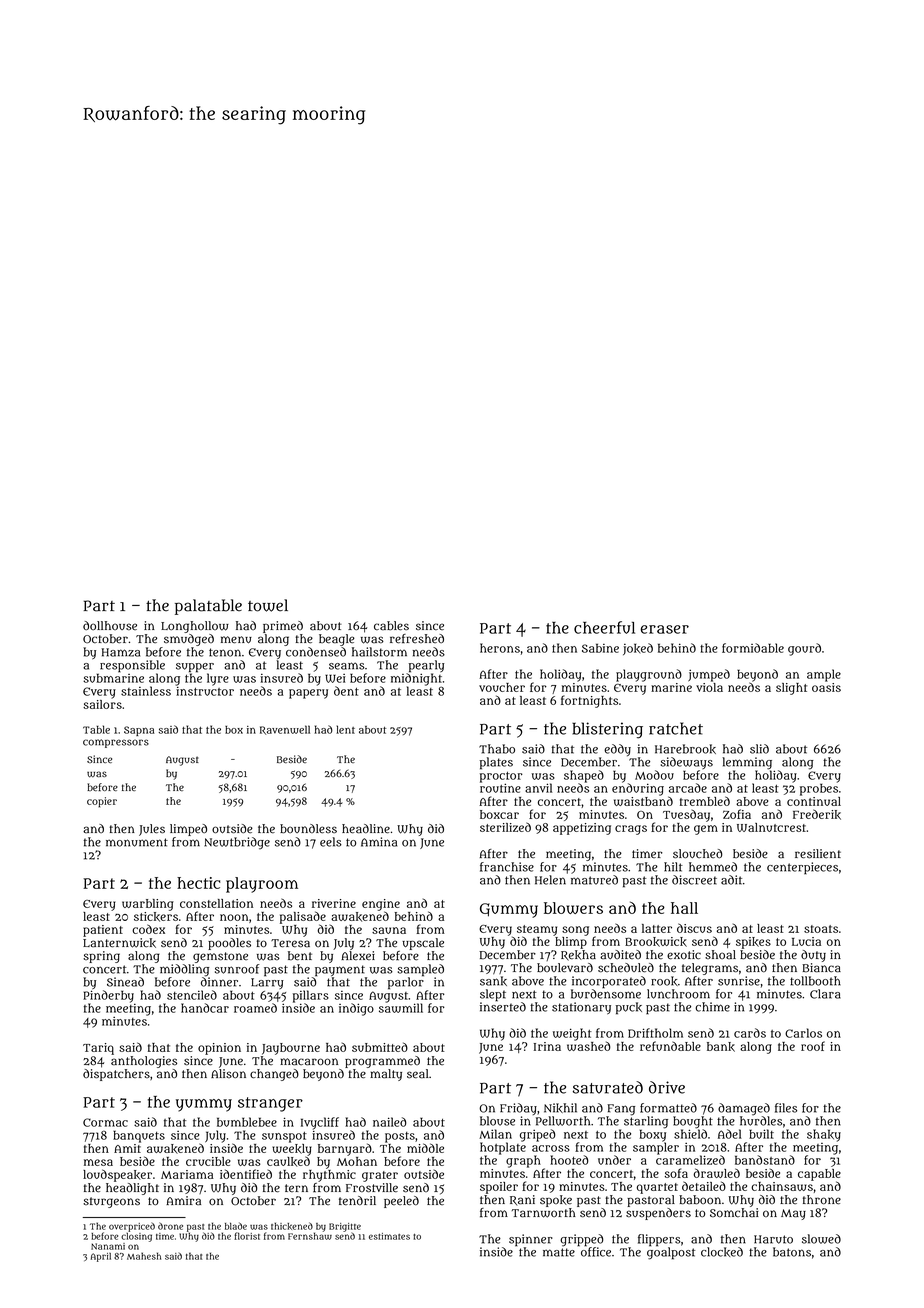 This screenshot has height=1308, width=924. I want to click on drive, so click(667, 1087).
